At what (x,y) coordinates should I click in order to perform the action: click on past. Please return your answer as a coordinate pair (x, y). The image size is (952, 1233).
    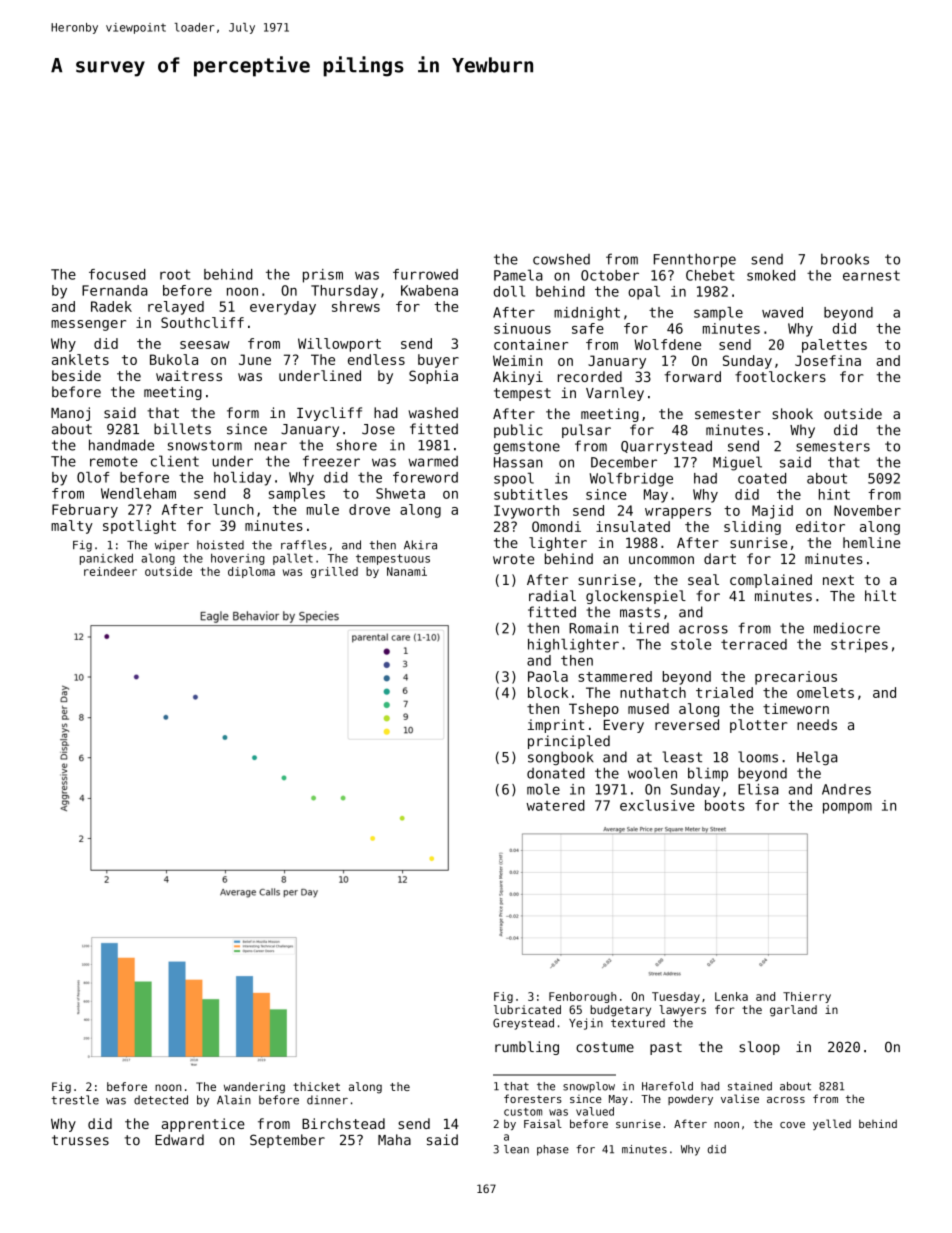
    Looking at the image, I should click on (666, 1048).
